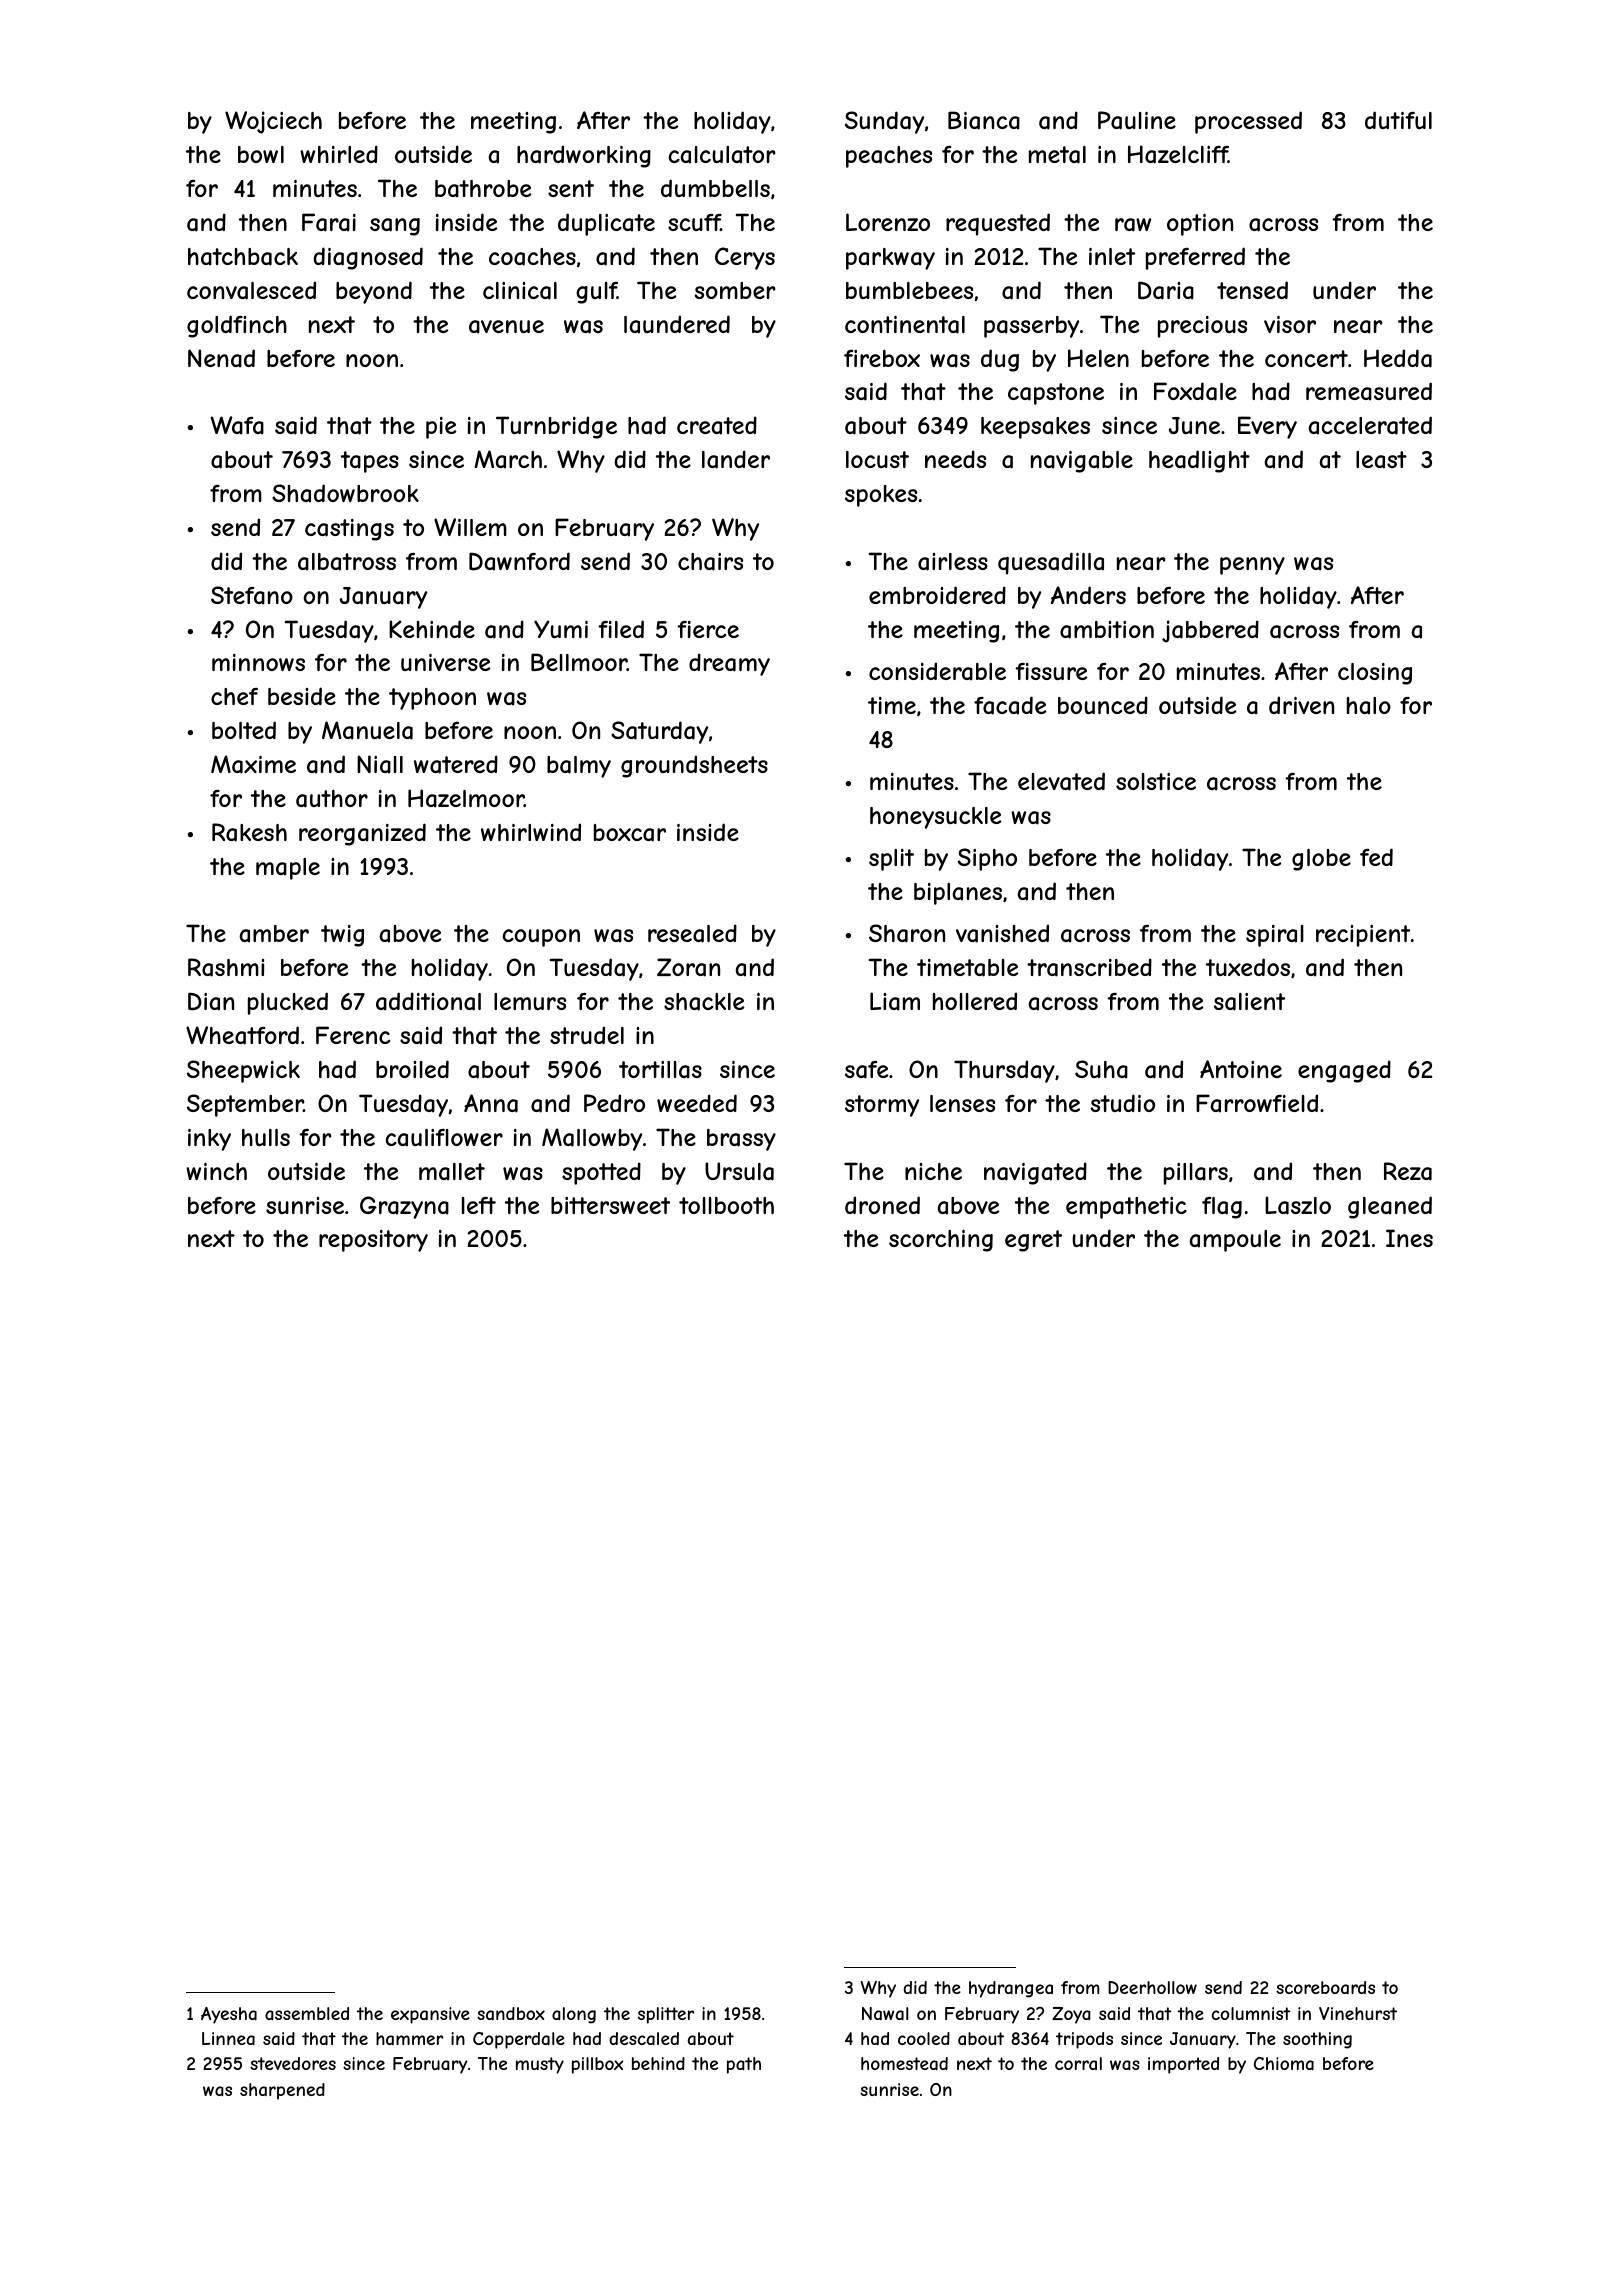  I want to click on Wojciech, so click(273, 122).
